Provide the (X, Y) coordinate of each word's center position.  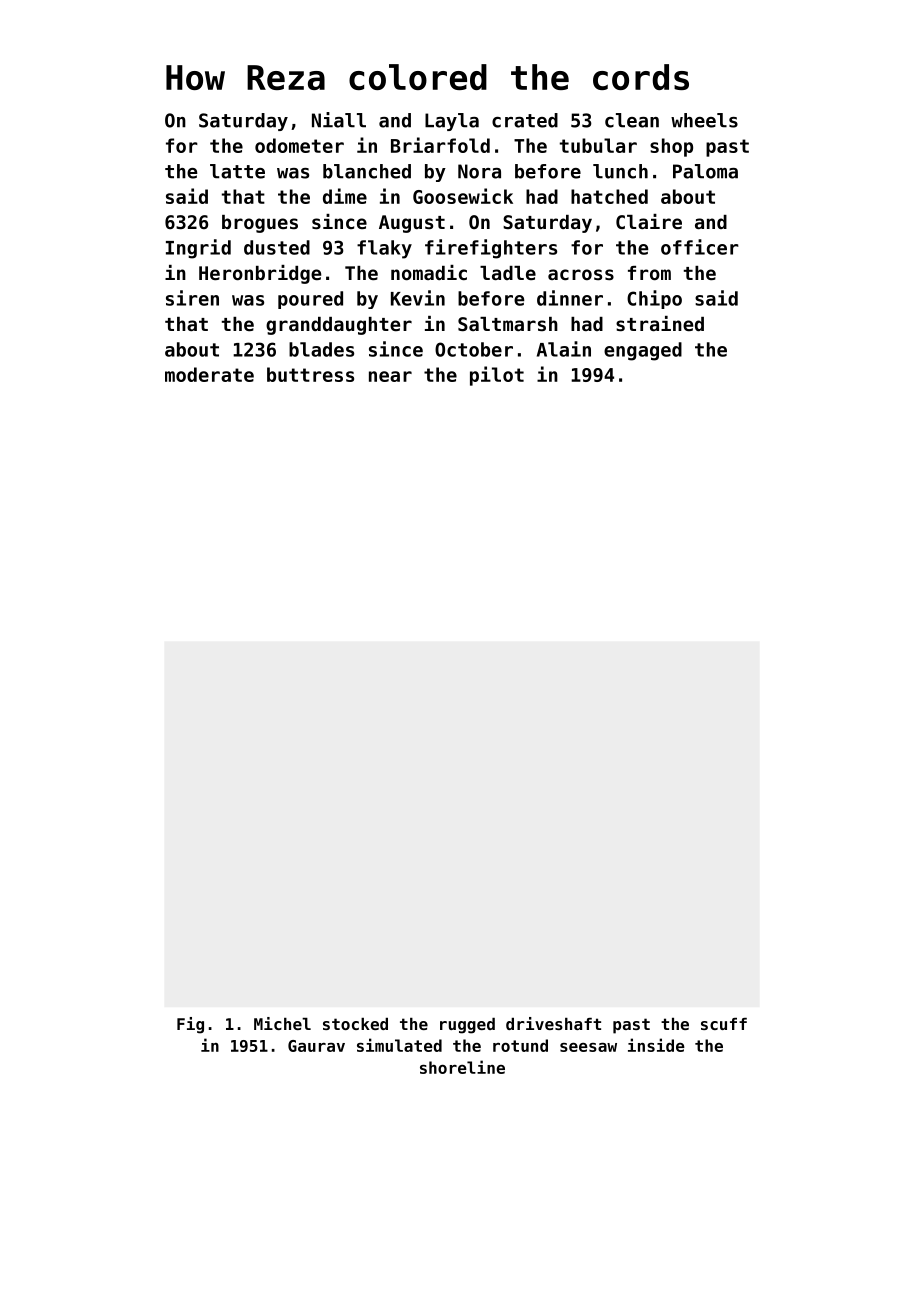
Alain (564, 349)
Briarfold (440, 145)
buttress (310, 374)
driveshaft (553, 1023)
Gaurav (316, 1046)
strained (660, 323)
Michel (282, 1023)
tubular (598, 145)
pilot (497, 376)
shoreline (462, 1067)
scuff (724, 1024)
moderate (209, 374)
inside (656, 1045)
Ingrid (198, 249)
